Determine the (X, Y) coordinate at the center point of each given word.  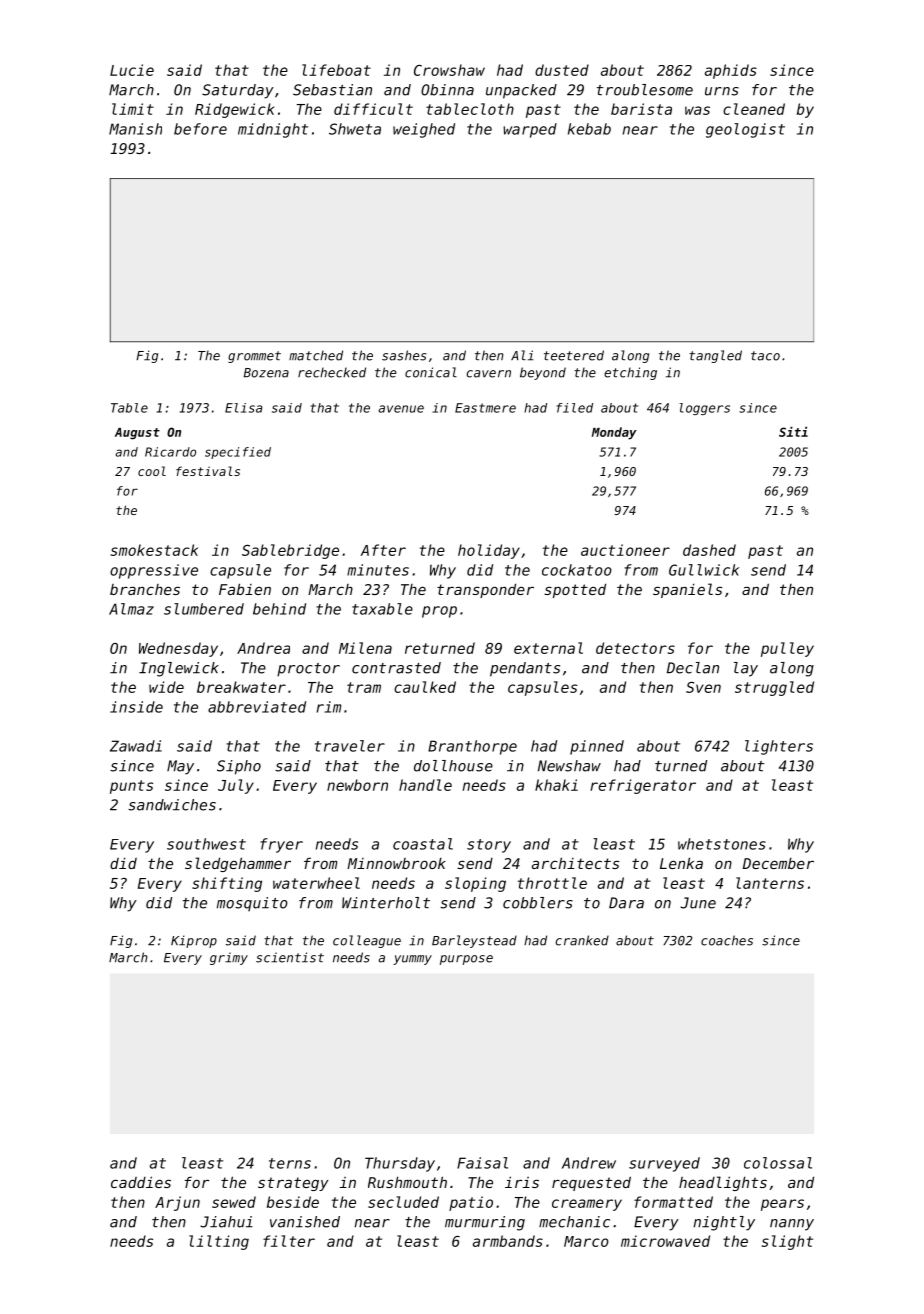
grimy (229, 958)
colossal (778, 1163)
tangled (715, 356)
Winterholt (386, 903)
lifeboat (336, 70)
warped (530, 130)
